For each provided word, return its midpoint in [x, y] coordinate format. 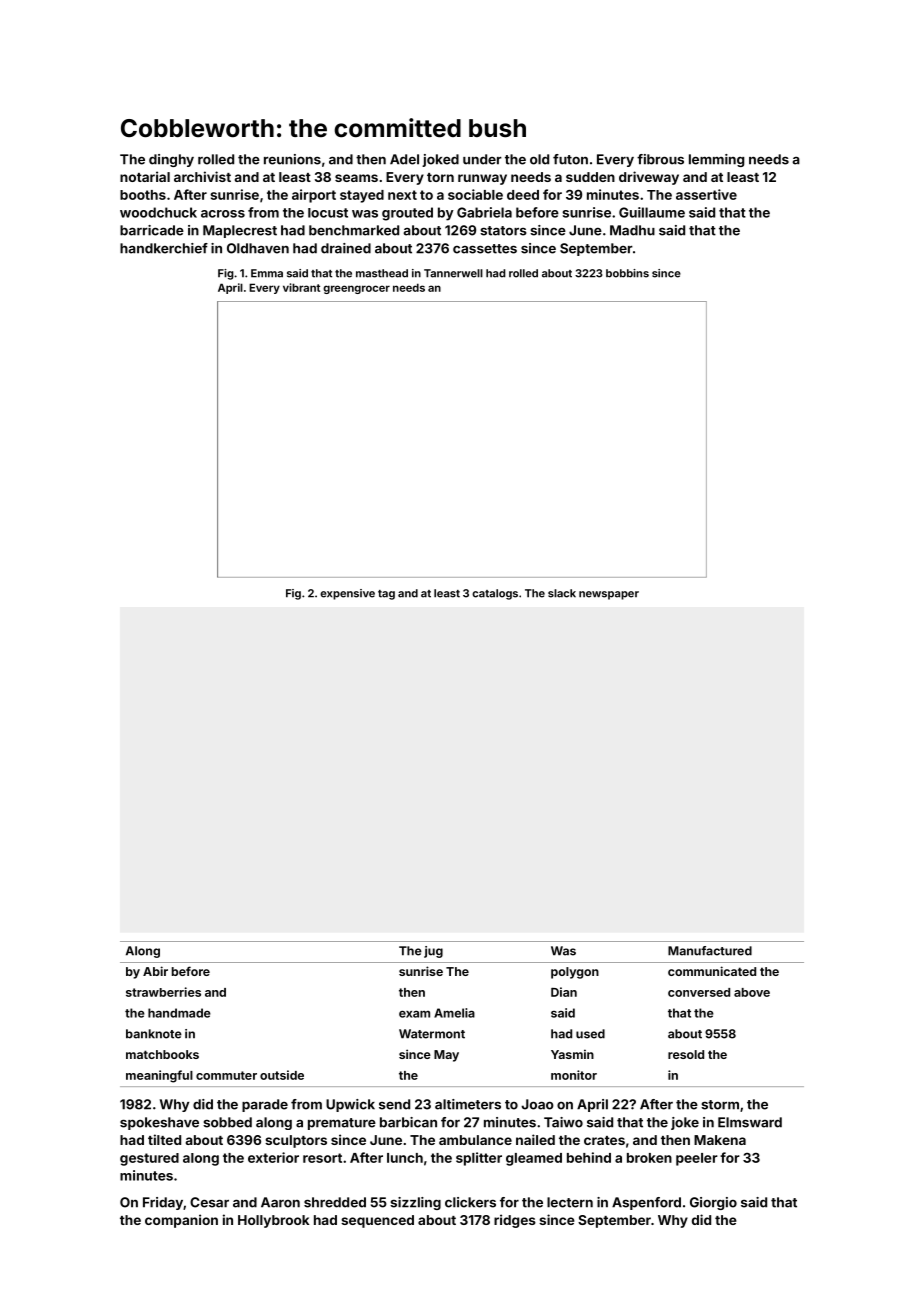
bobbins [627, 273]
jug [433, 952]
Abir [155, 971]
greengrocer [356, 289]
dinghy [171, 160]
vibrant [301, 287]
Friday [163, 1203]
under [482, 159]
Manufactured [710, 951]
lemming [716, 160]
